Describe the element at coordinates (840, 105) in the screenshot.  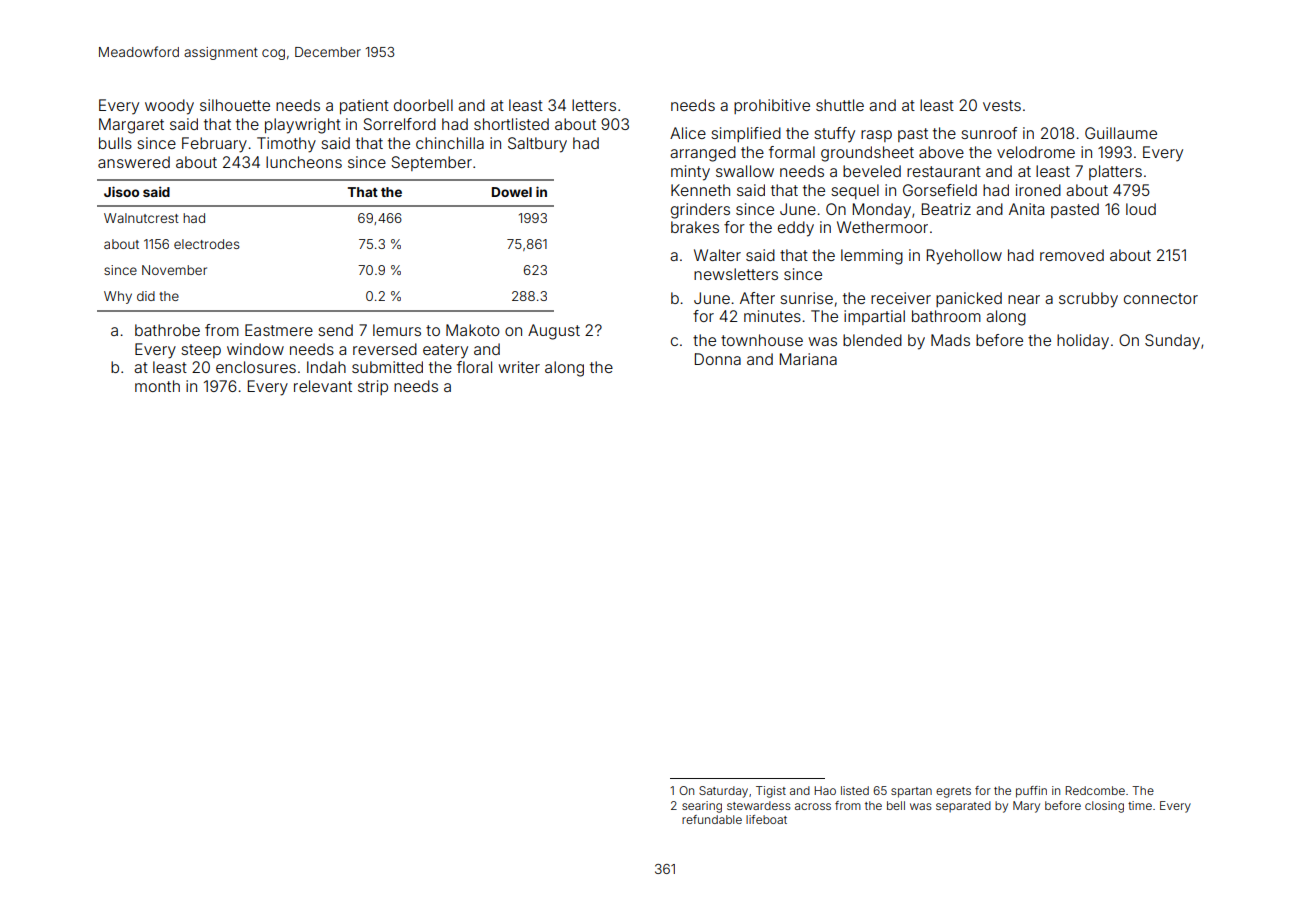
I see `shuttle` at that location.
